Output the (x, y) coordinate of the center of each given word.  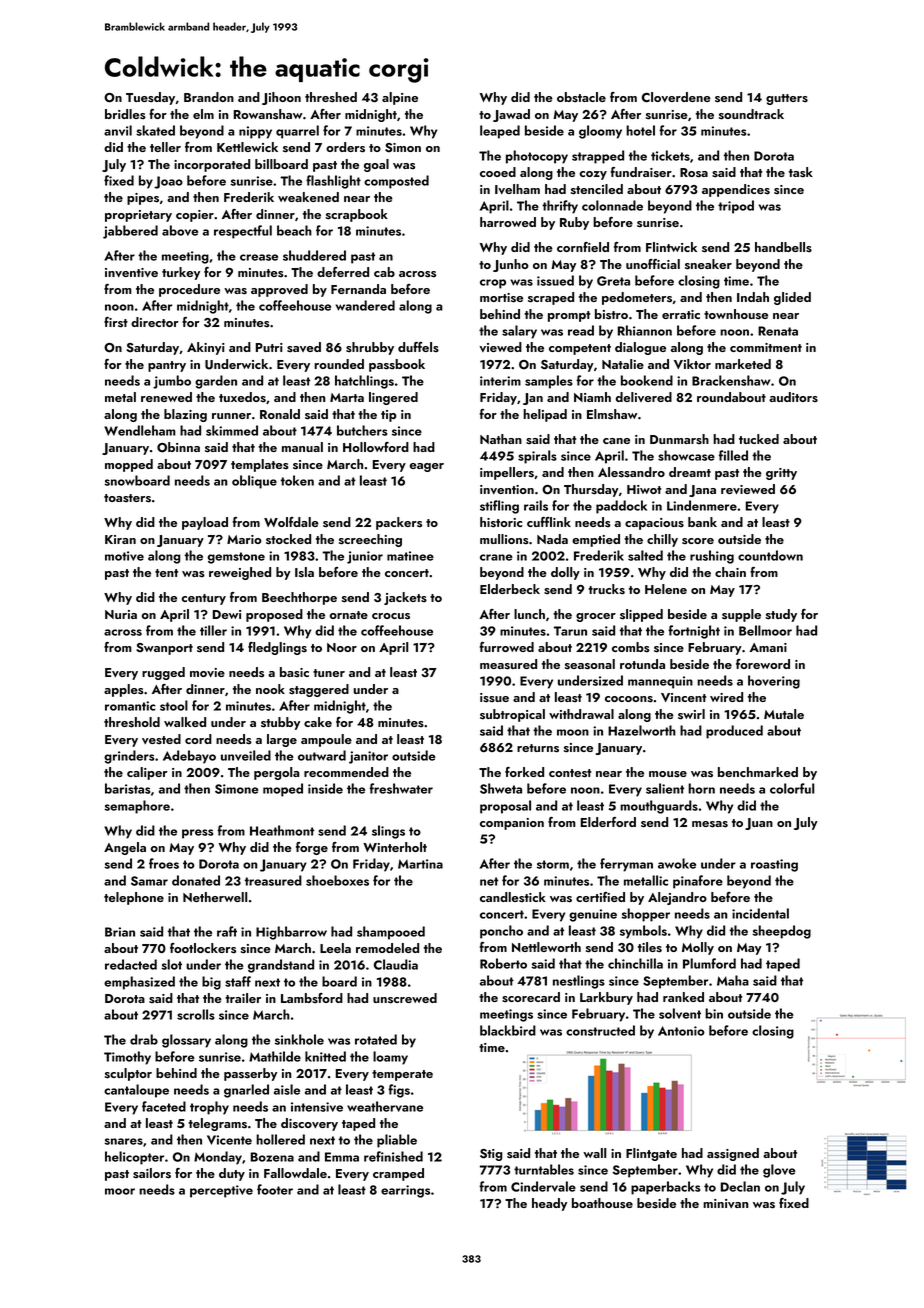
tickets (670, 155)
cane (616, 441)
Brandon (209, 97)
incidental (760, 913)
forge (312, 848)
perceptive (221, 1191)
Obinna (178, 447)
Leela (335, 948)
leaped (500, 132)
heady (549, 1204)
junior (365, 557)
